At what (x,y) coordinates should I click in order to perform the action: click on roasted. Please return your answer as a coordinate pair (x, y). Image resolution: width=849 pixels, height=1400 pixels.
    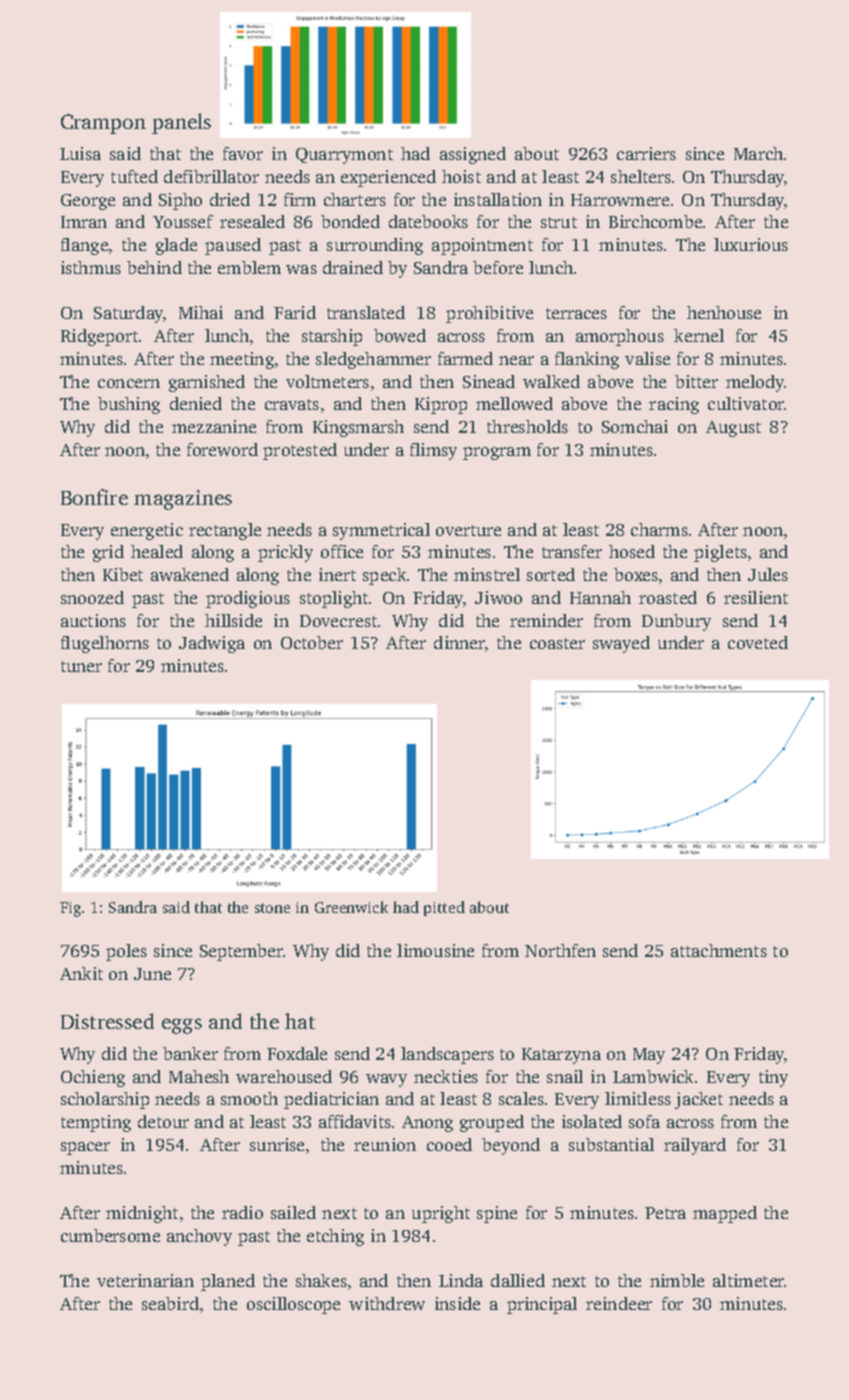
    Looking at the image, I should click on (668, 597).
